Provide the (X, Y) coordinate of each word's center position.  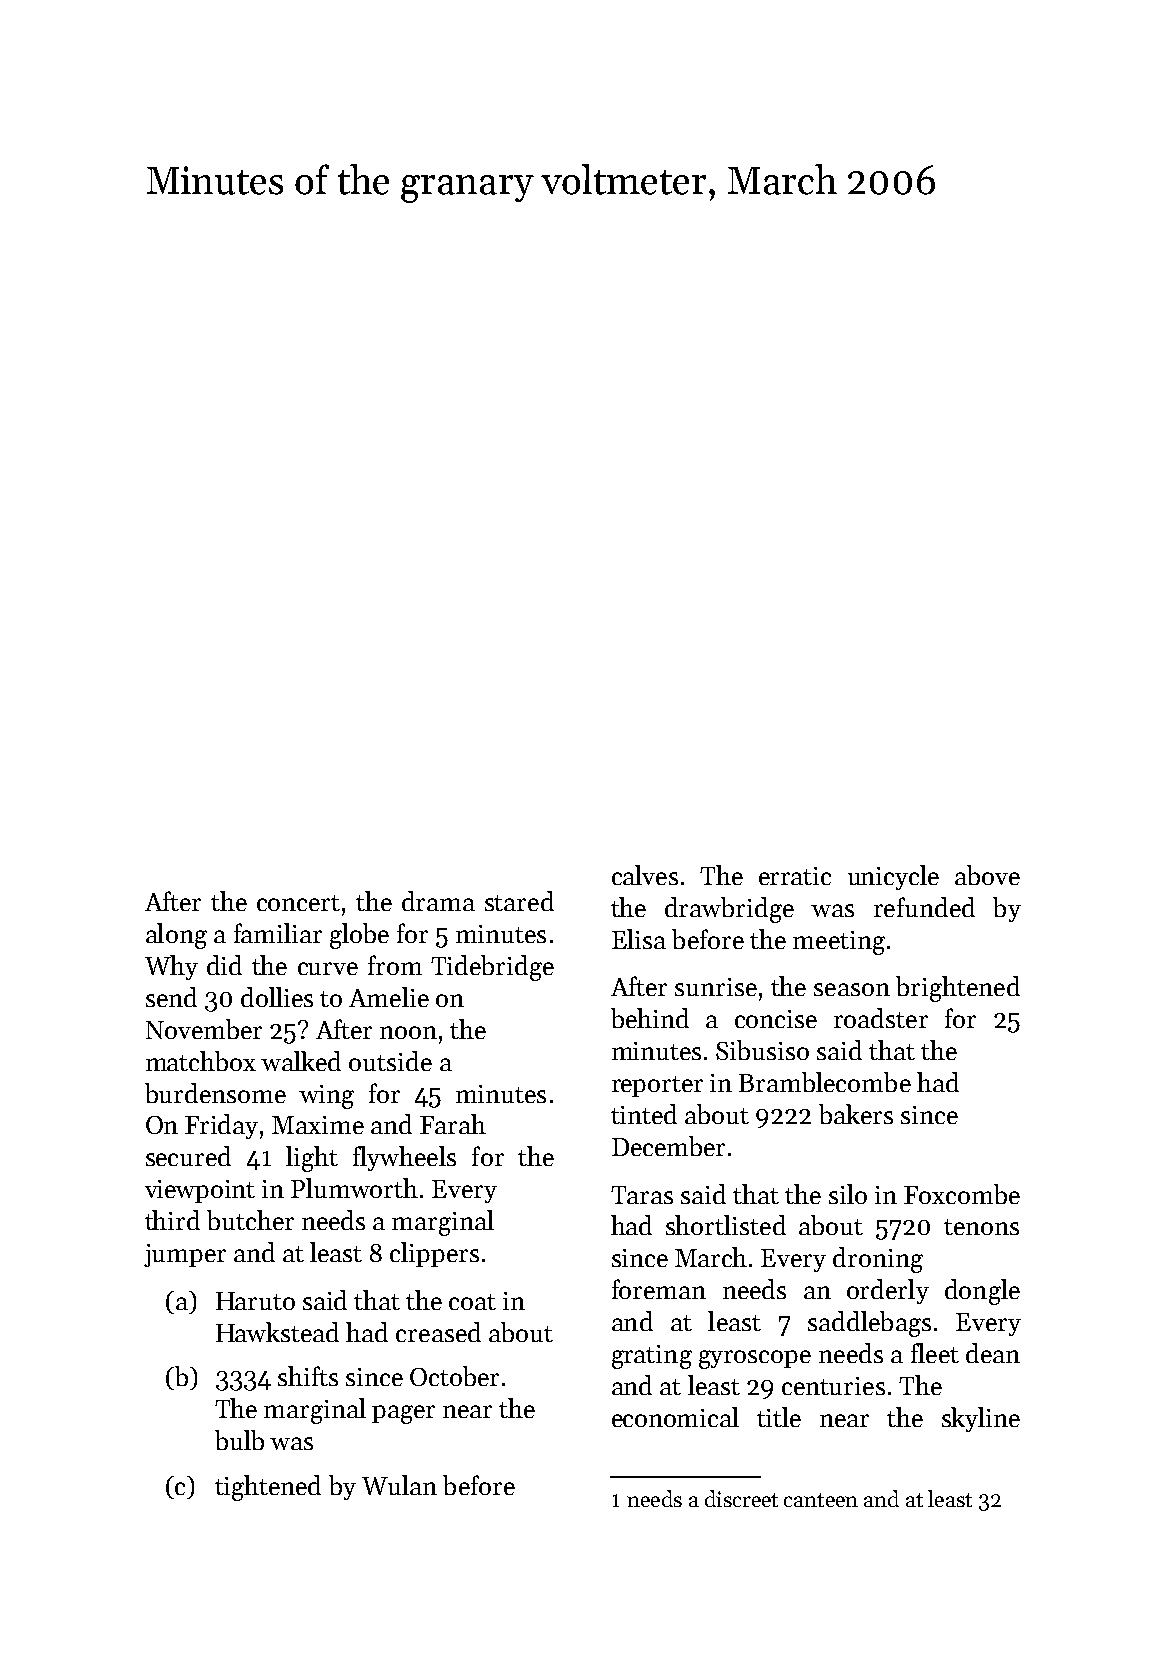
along (176, 936)
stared (519, 901)
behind (650, 1018)
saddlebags (869, 1324)
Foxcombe (962, 1194)
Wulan (399, 1485)
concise (776, 1019)
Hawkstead (277, 1332)
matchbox (201, 1061)
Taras (642, 1195)
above (987, 875)
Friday (221, 1126)
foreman (659, 1289)
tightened (268, 1488)
